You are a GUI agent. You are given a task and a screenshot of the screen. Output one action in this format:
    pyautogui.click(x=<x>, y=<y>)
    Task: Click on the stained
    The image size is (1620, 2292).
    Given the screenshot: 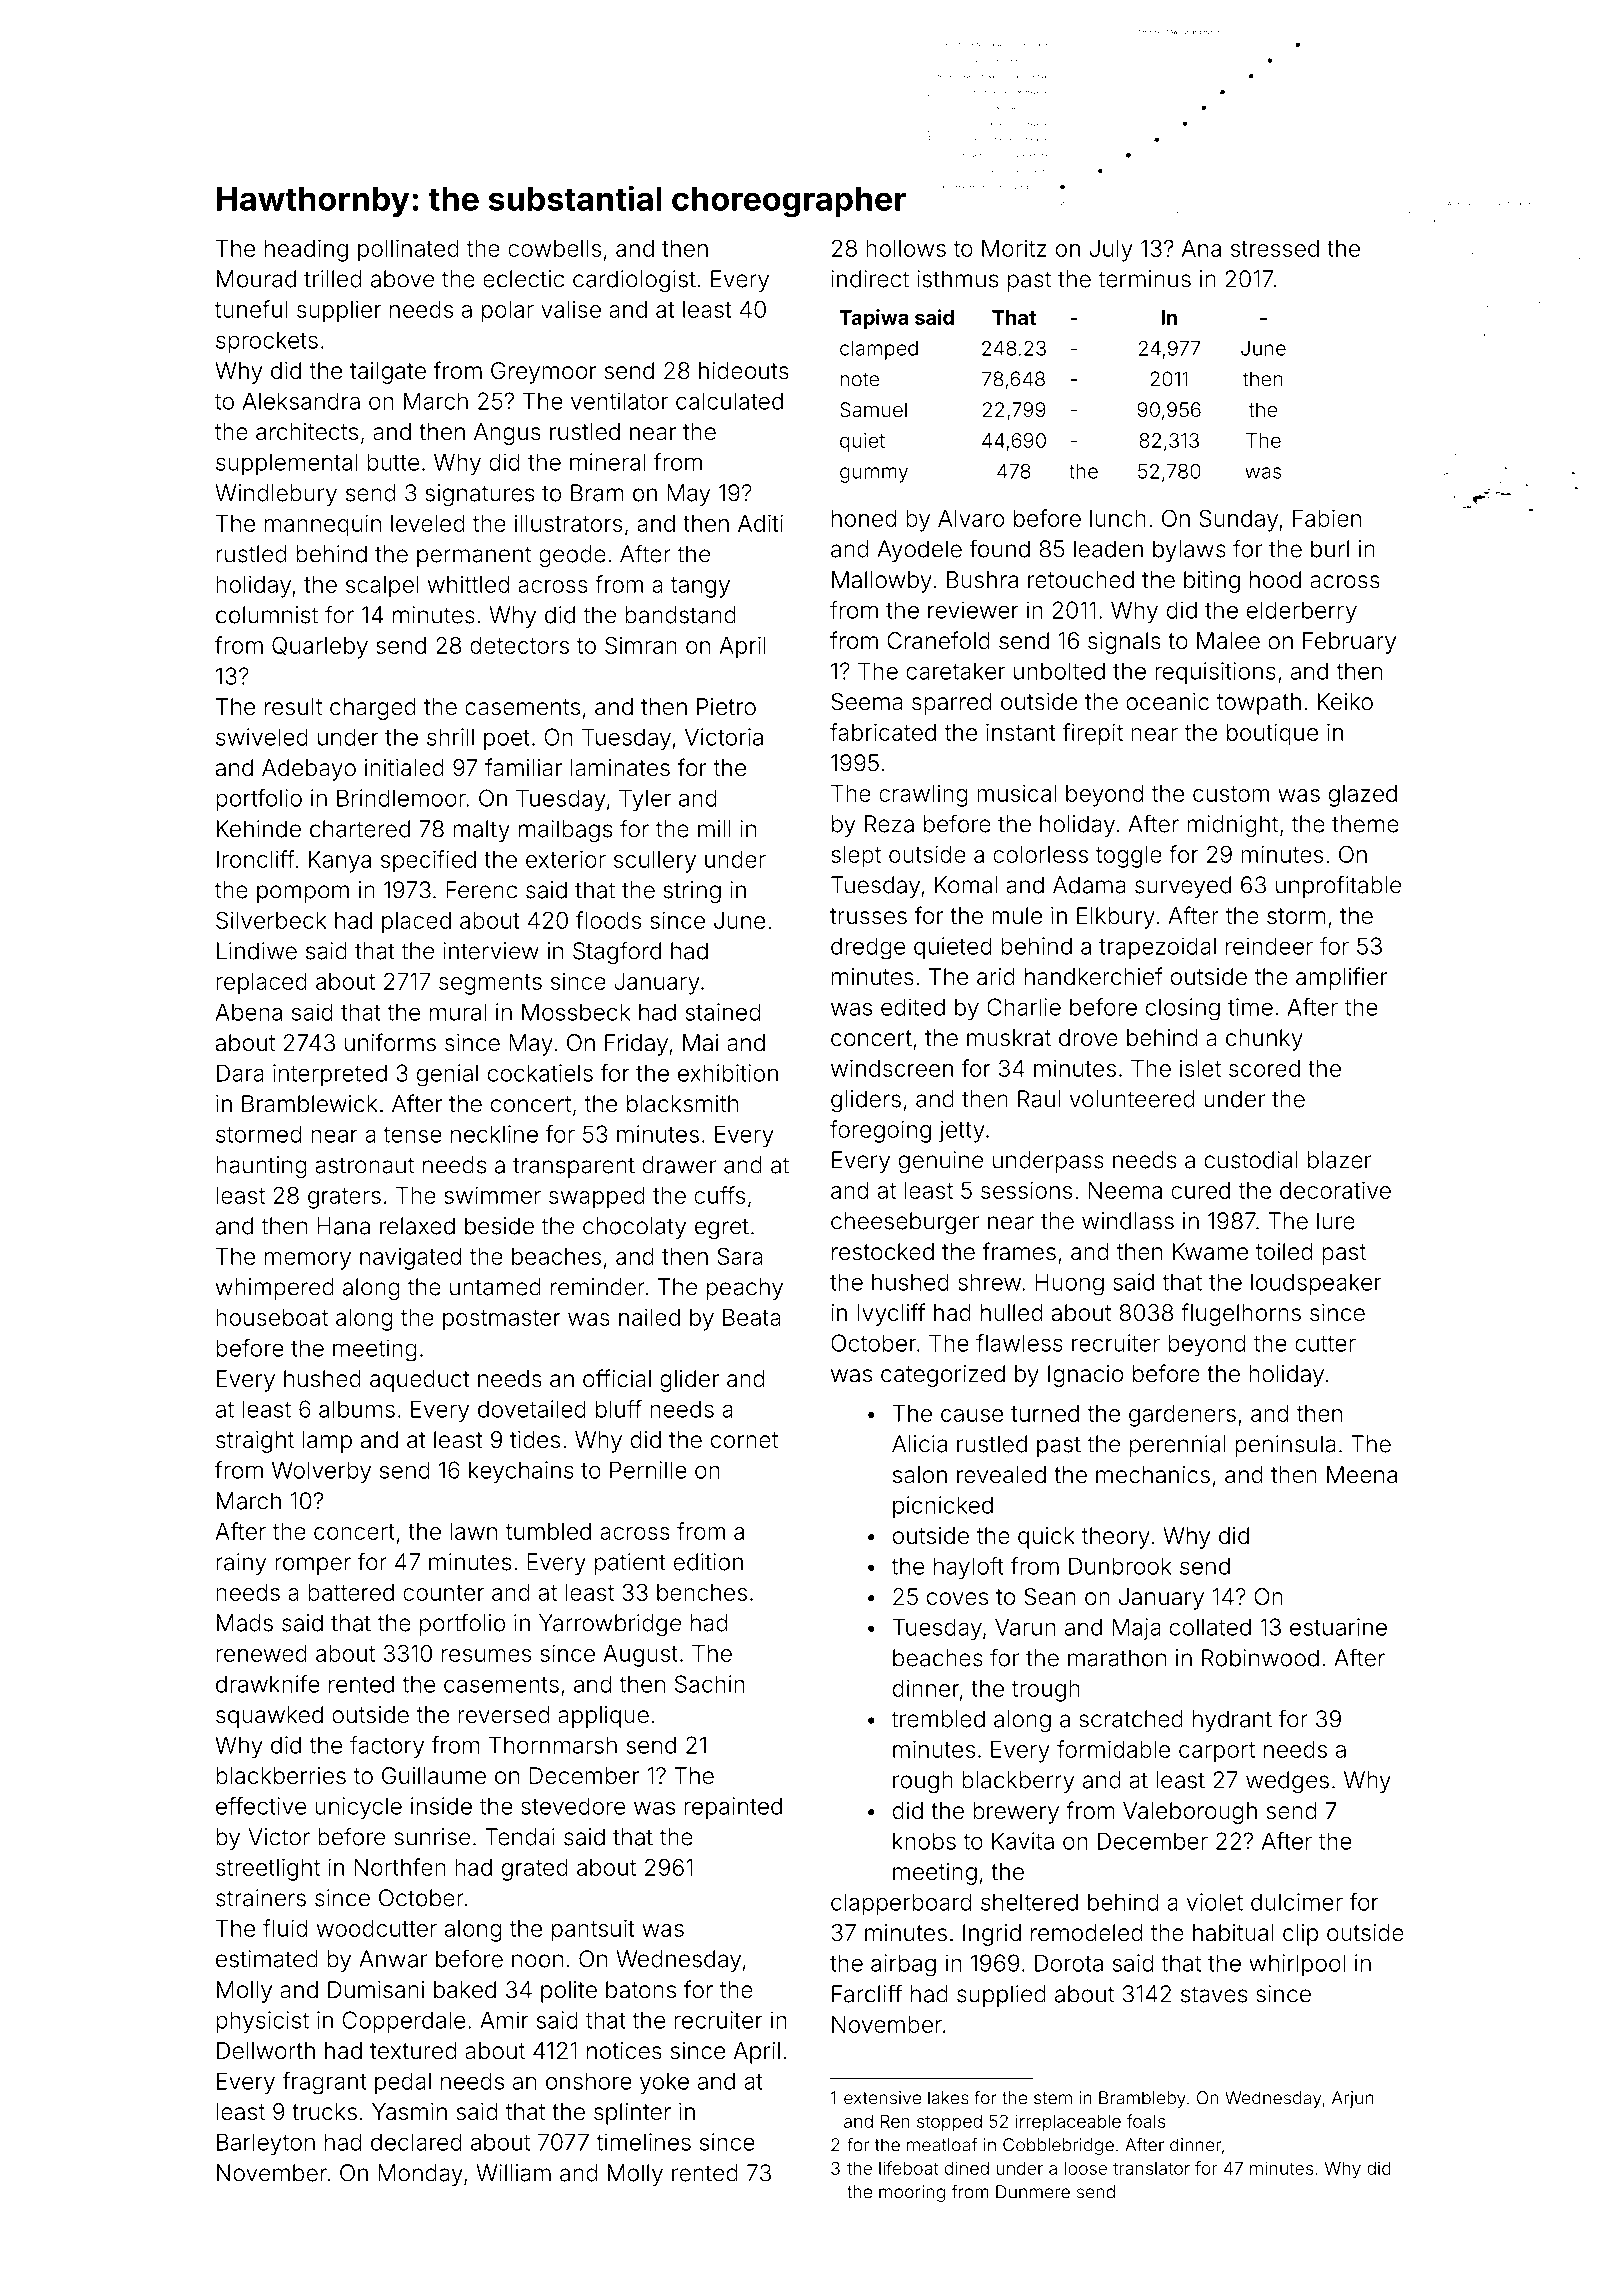 What is the action you would take?
    pyautogui.click(x=723, y=1012)
